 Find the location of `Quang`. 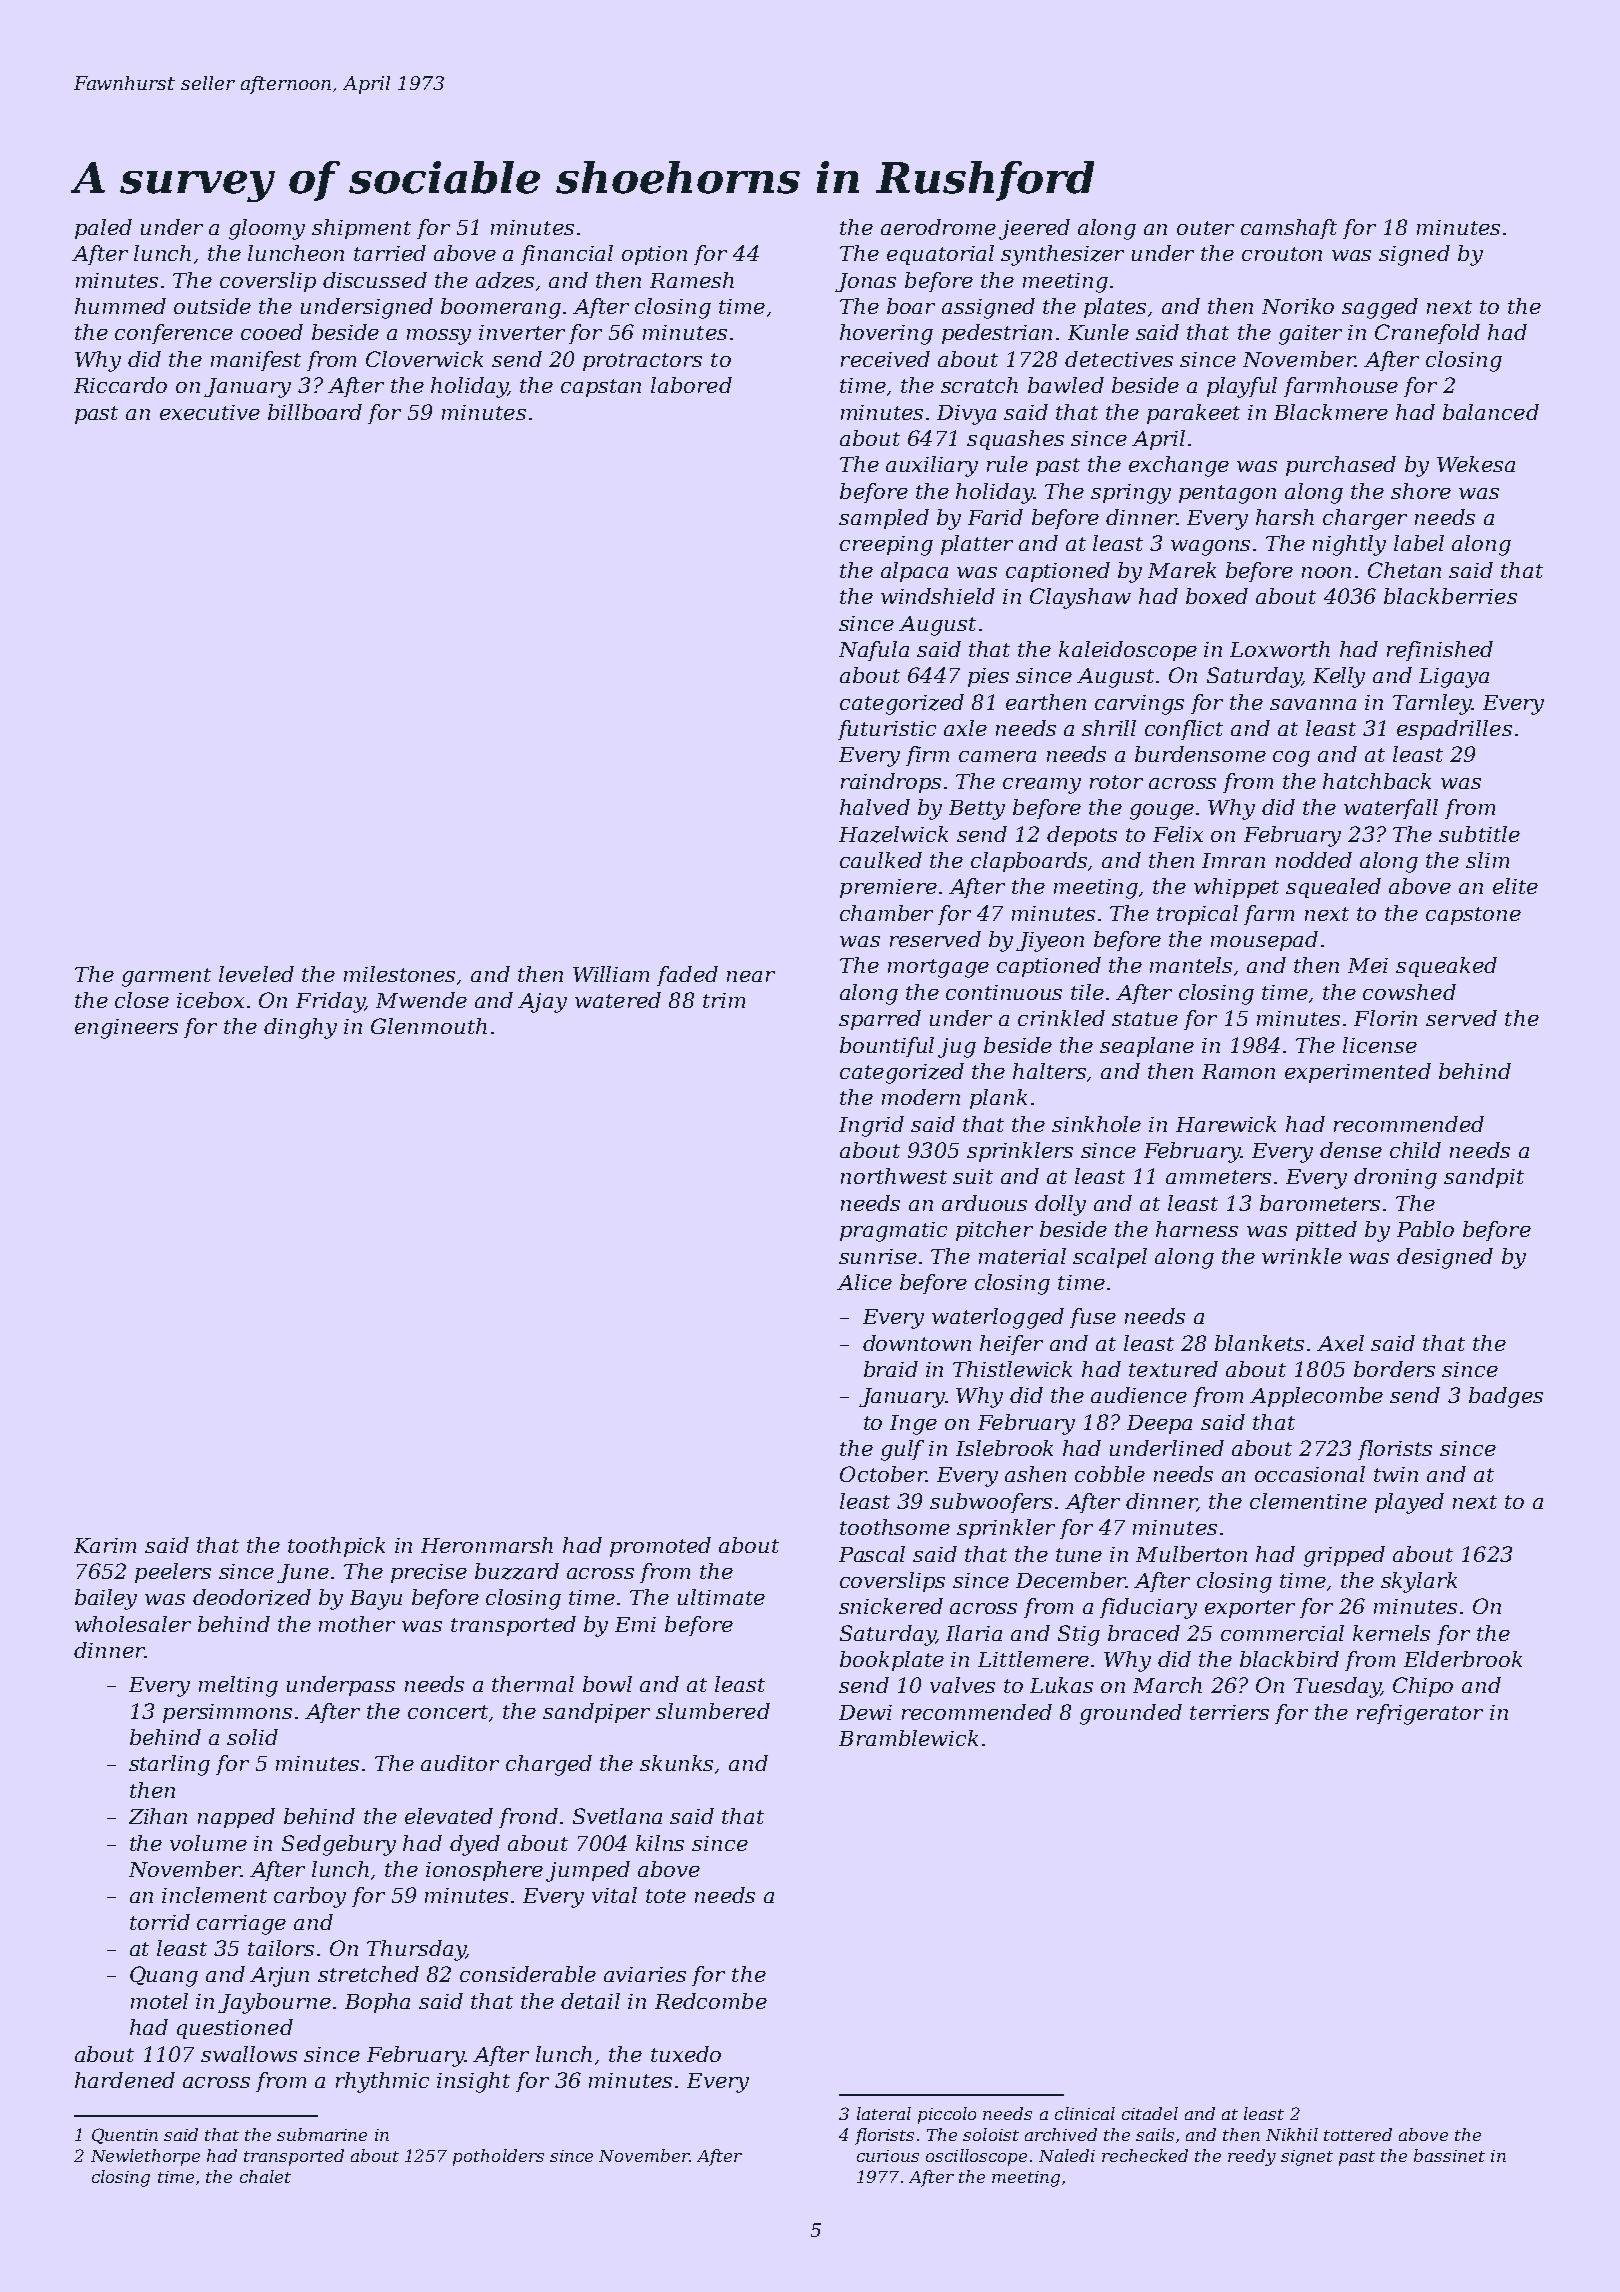

Quang is located at coordinates (164, 1976).
